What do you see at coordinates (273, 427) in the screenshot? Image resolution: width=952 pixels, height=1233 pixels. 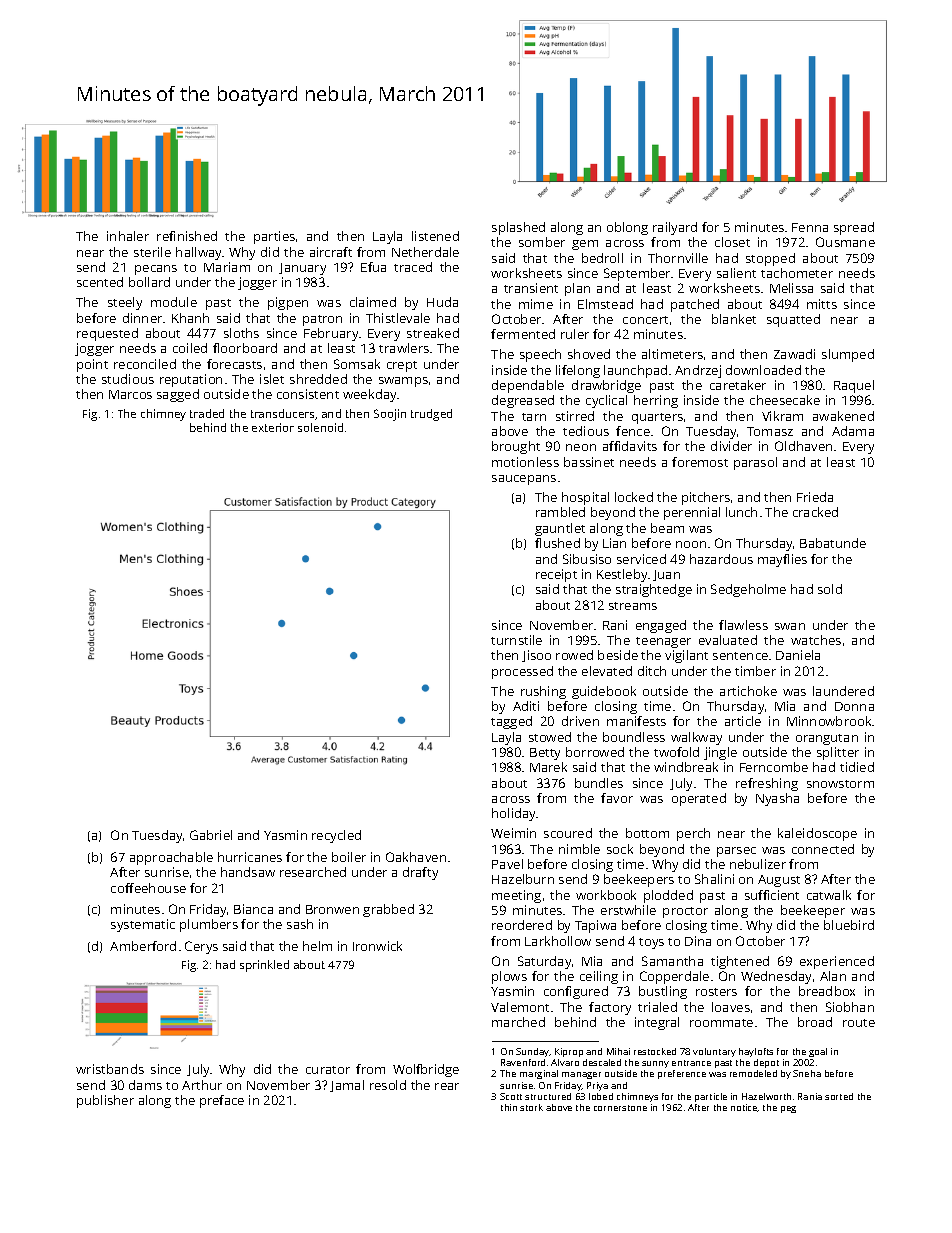 I see `exterior` at bounding box center [273, 427].
